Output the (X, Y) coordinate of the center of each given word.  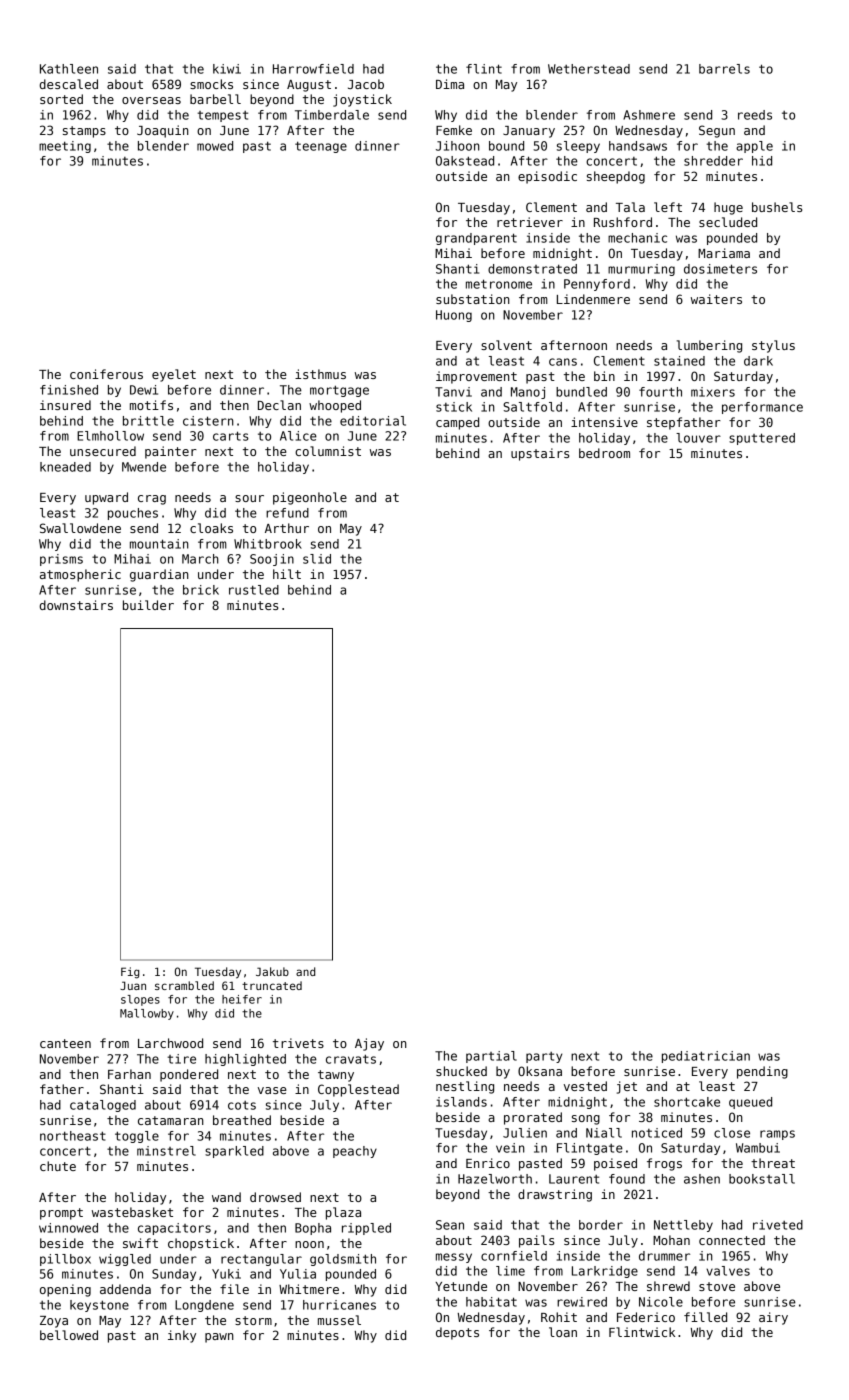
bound (506, 146)
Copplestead (358, 1090)
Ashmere (649, 115)
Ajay (369, 1044)
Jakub (272, 971)
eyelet (174, 375)
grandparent (476, 239)
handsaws (638, 146)
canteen (65, 1043)
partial (491, 1057)
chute (58, 1166)
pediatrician (706, 1057)
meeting (65, 147)
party (544, 1057)
